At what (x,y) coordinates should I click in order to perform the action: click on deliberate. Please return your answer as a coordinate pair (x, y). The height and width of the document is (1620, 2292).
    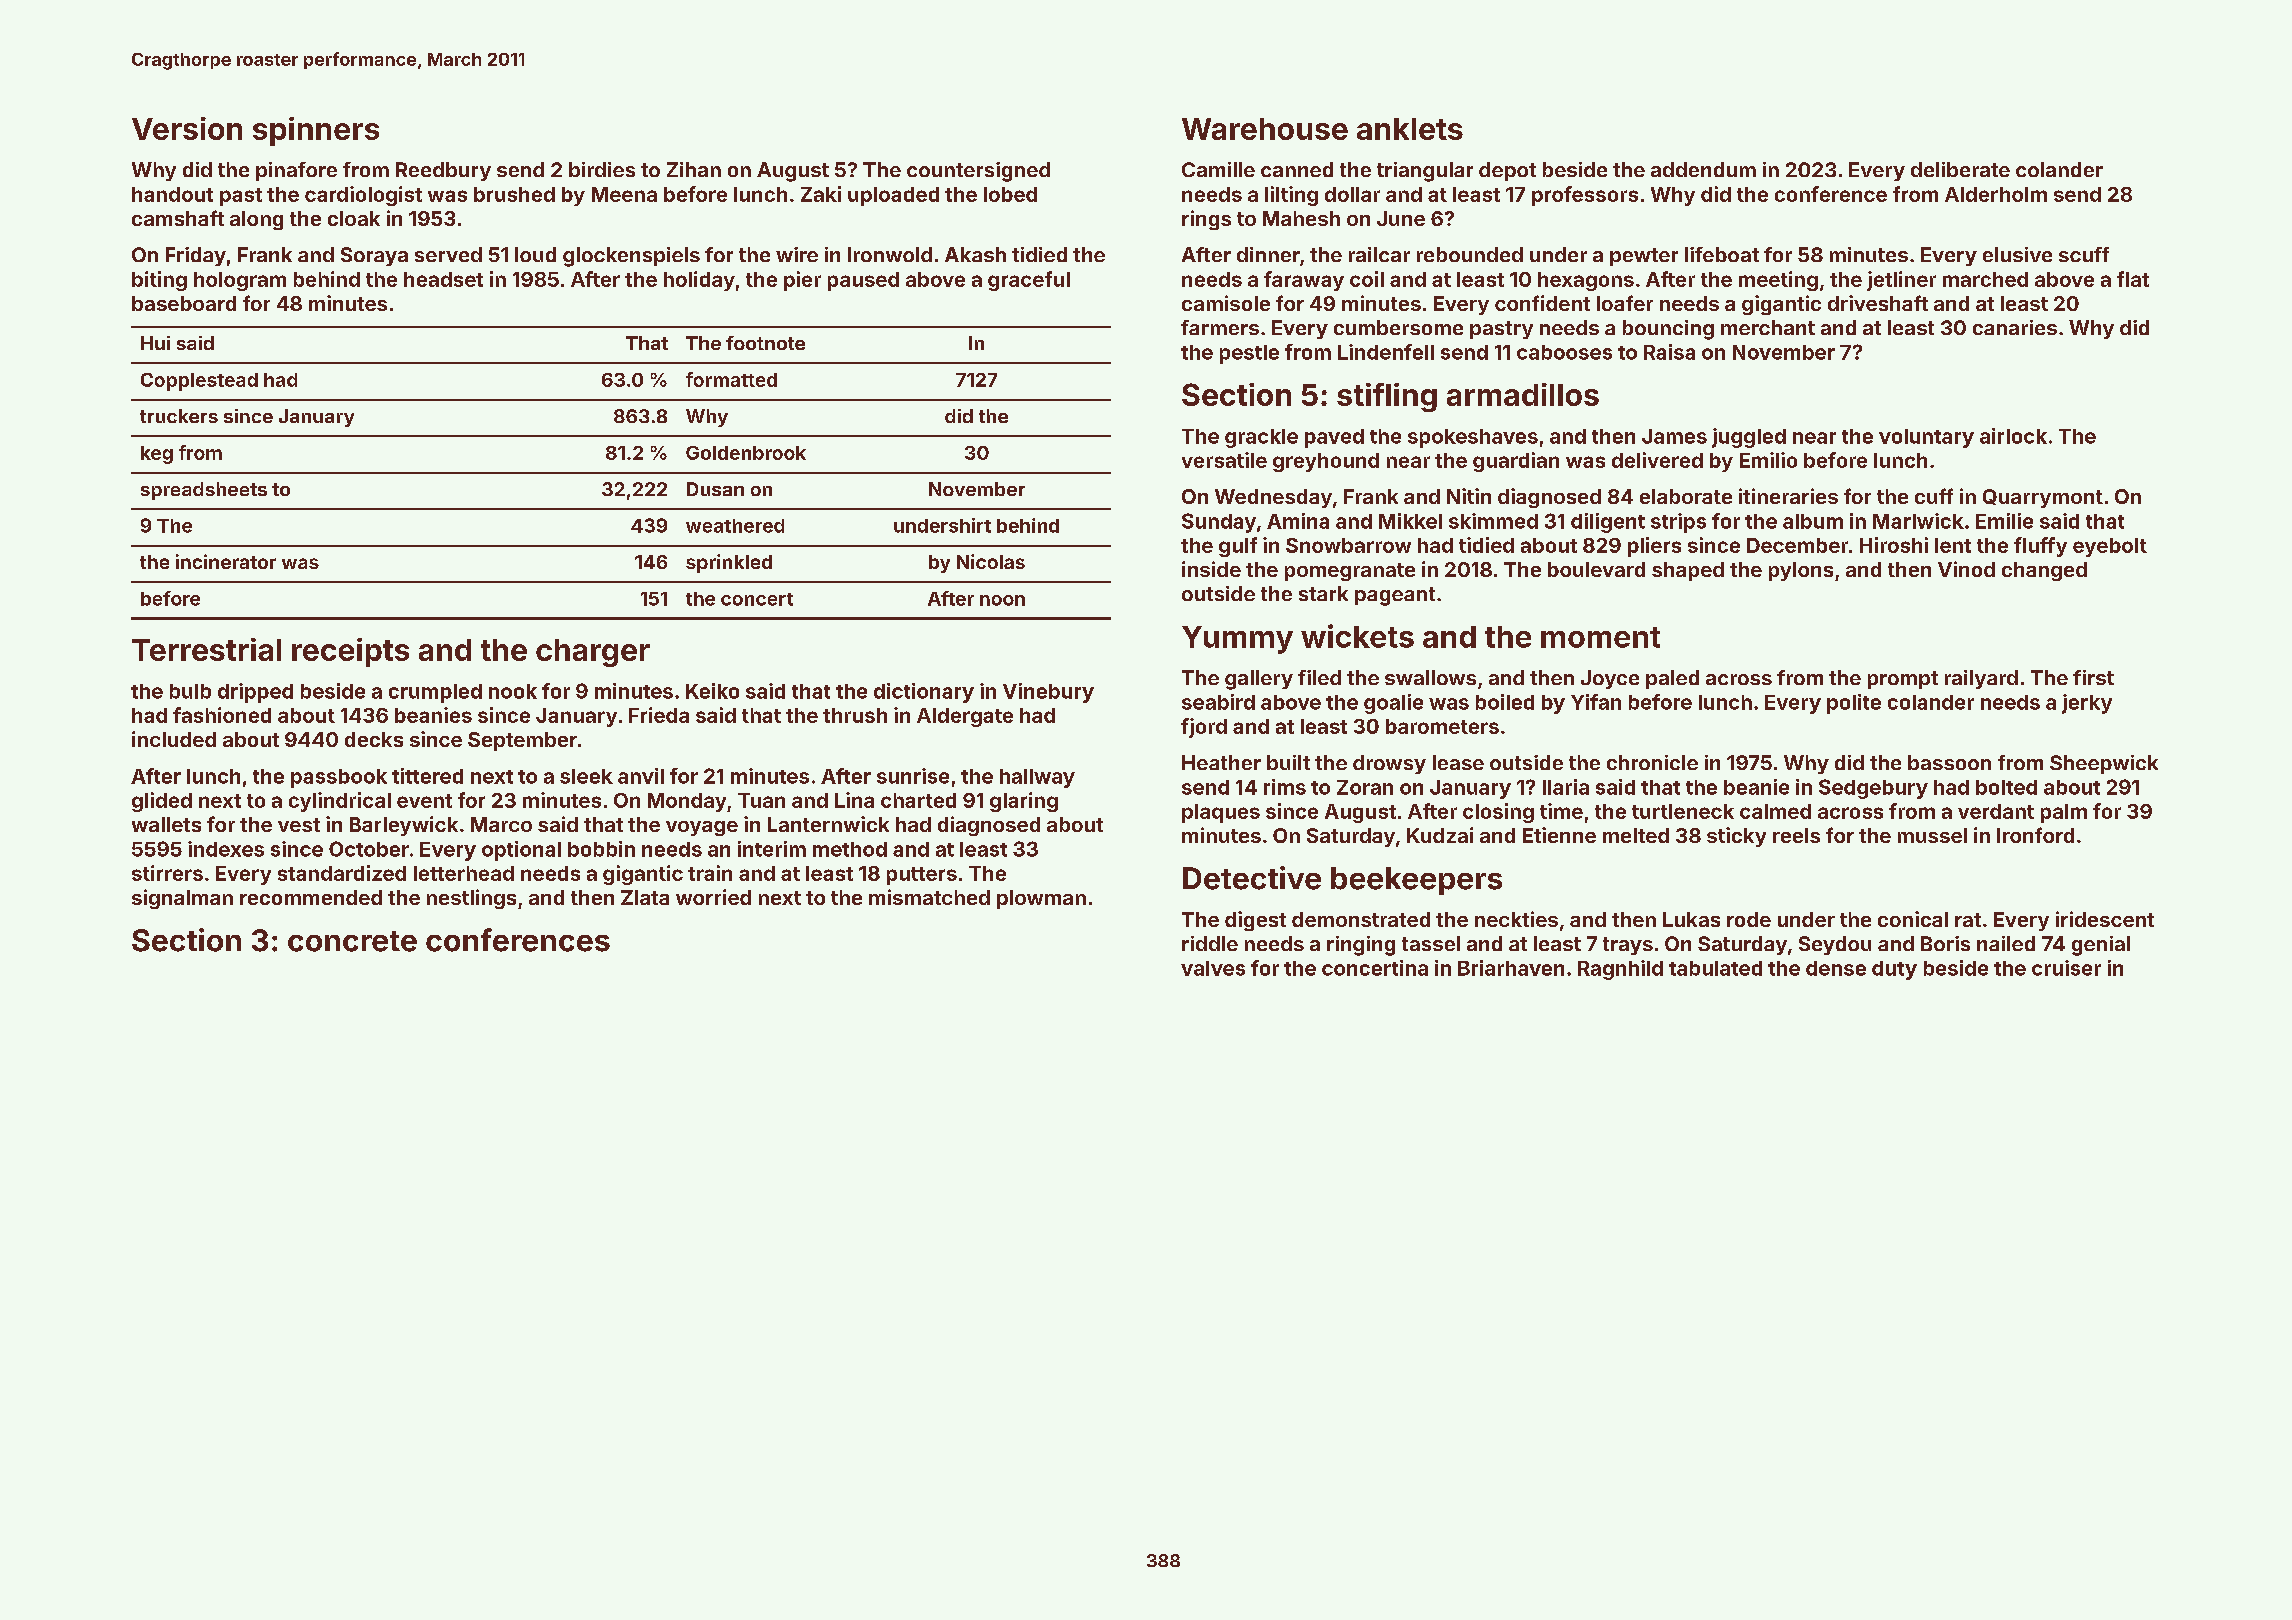
    Looking at the image, I should click on (1960, 169).
